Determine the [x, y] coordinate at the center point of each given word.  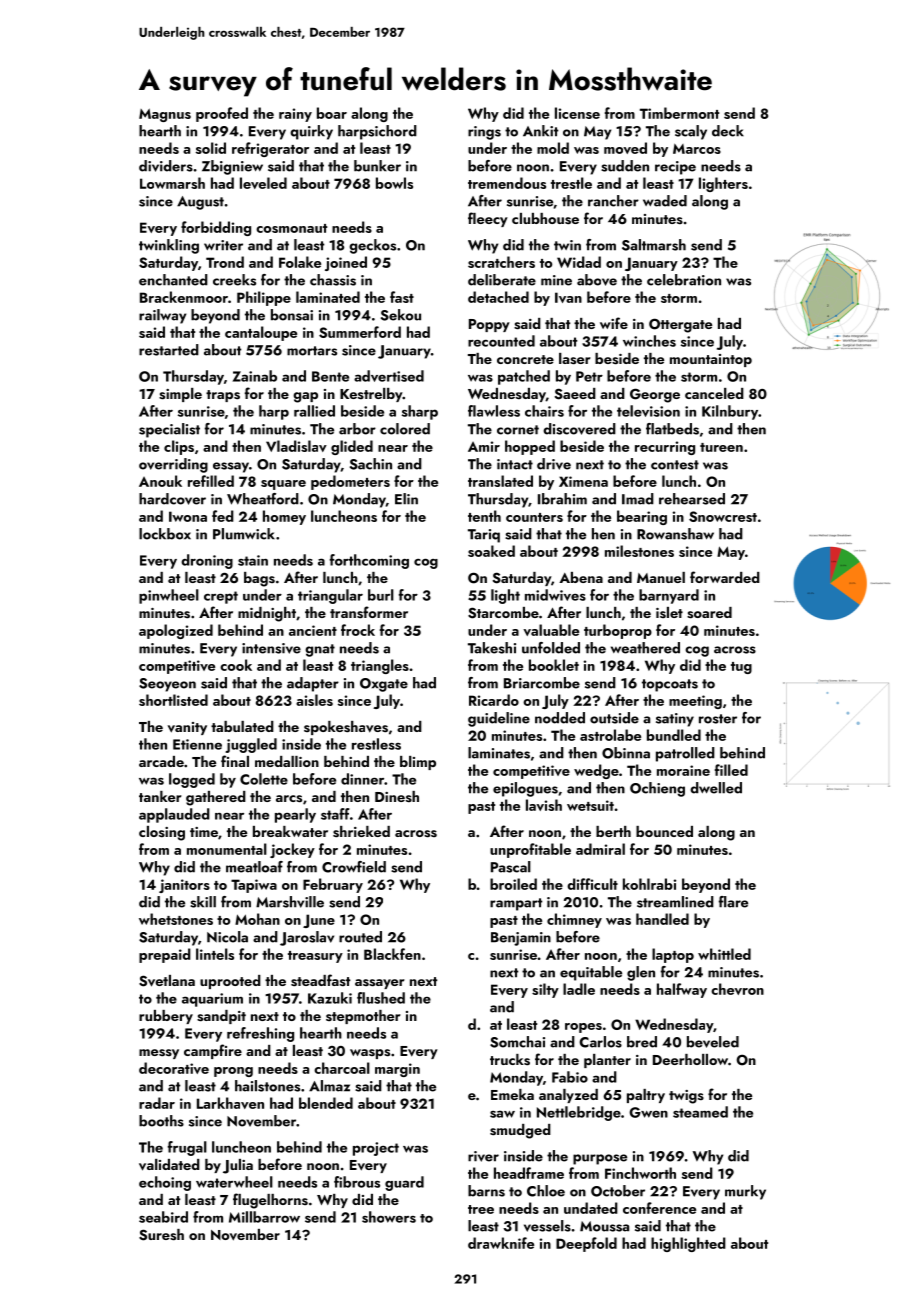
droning [207, 561]
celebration [684, 280]
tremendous [507, 183]
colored [405, 429]
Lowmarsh [172, 183]
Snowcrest [723, 516]
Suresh [161, 1235]
